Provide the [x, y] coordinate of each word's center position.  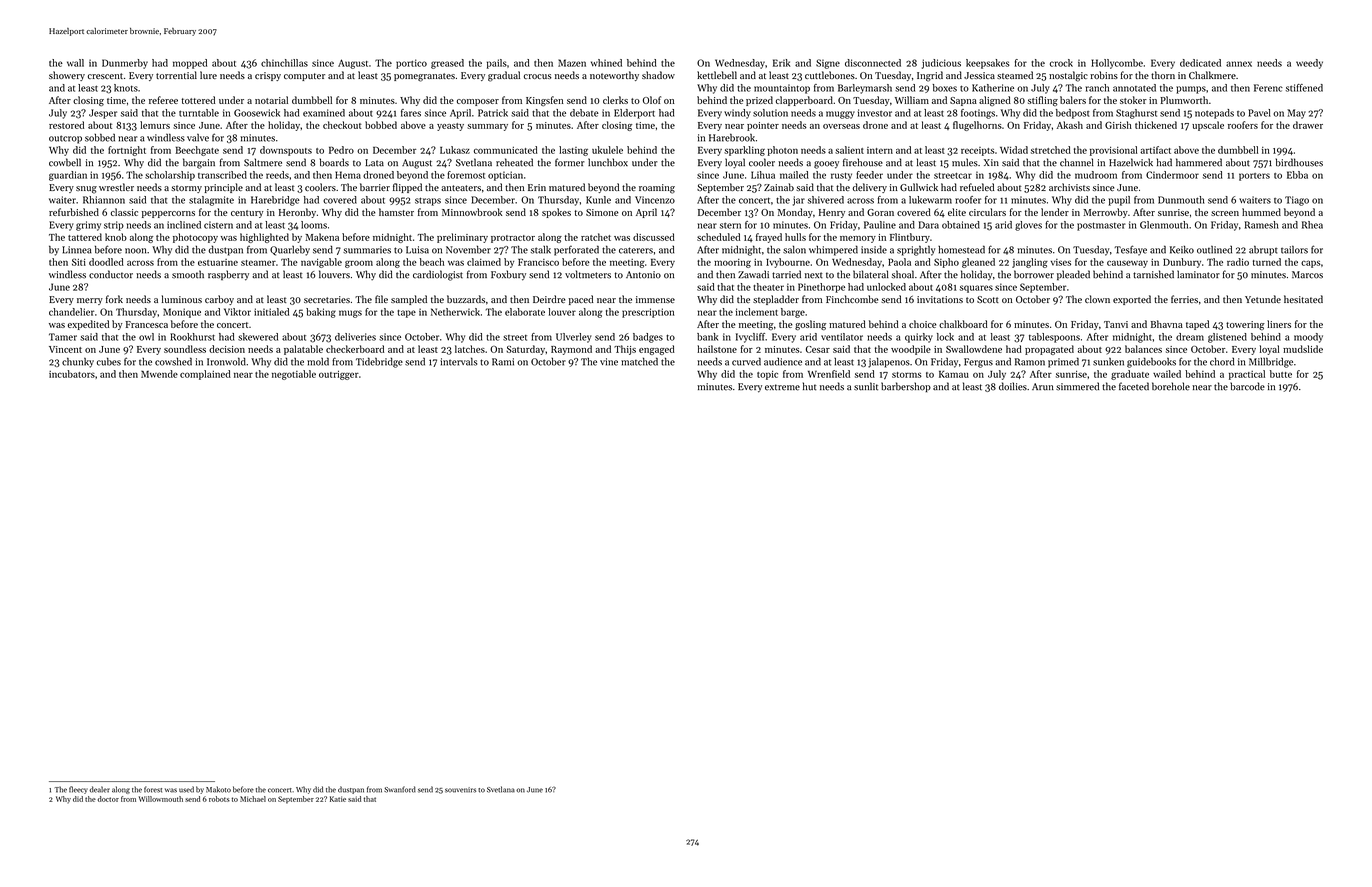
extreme [782, 387]
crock [1061, 63]
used [186, 789]
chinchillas [284, 63]
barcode [1247, 386]
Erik [781, 63]
